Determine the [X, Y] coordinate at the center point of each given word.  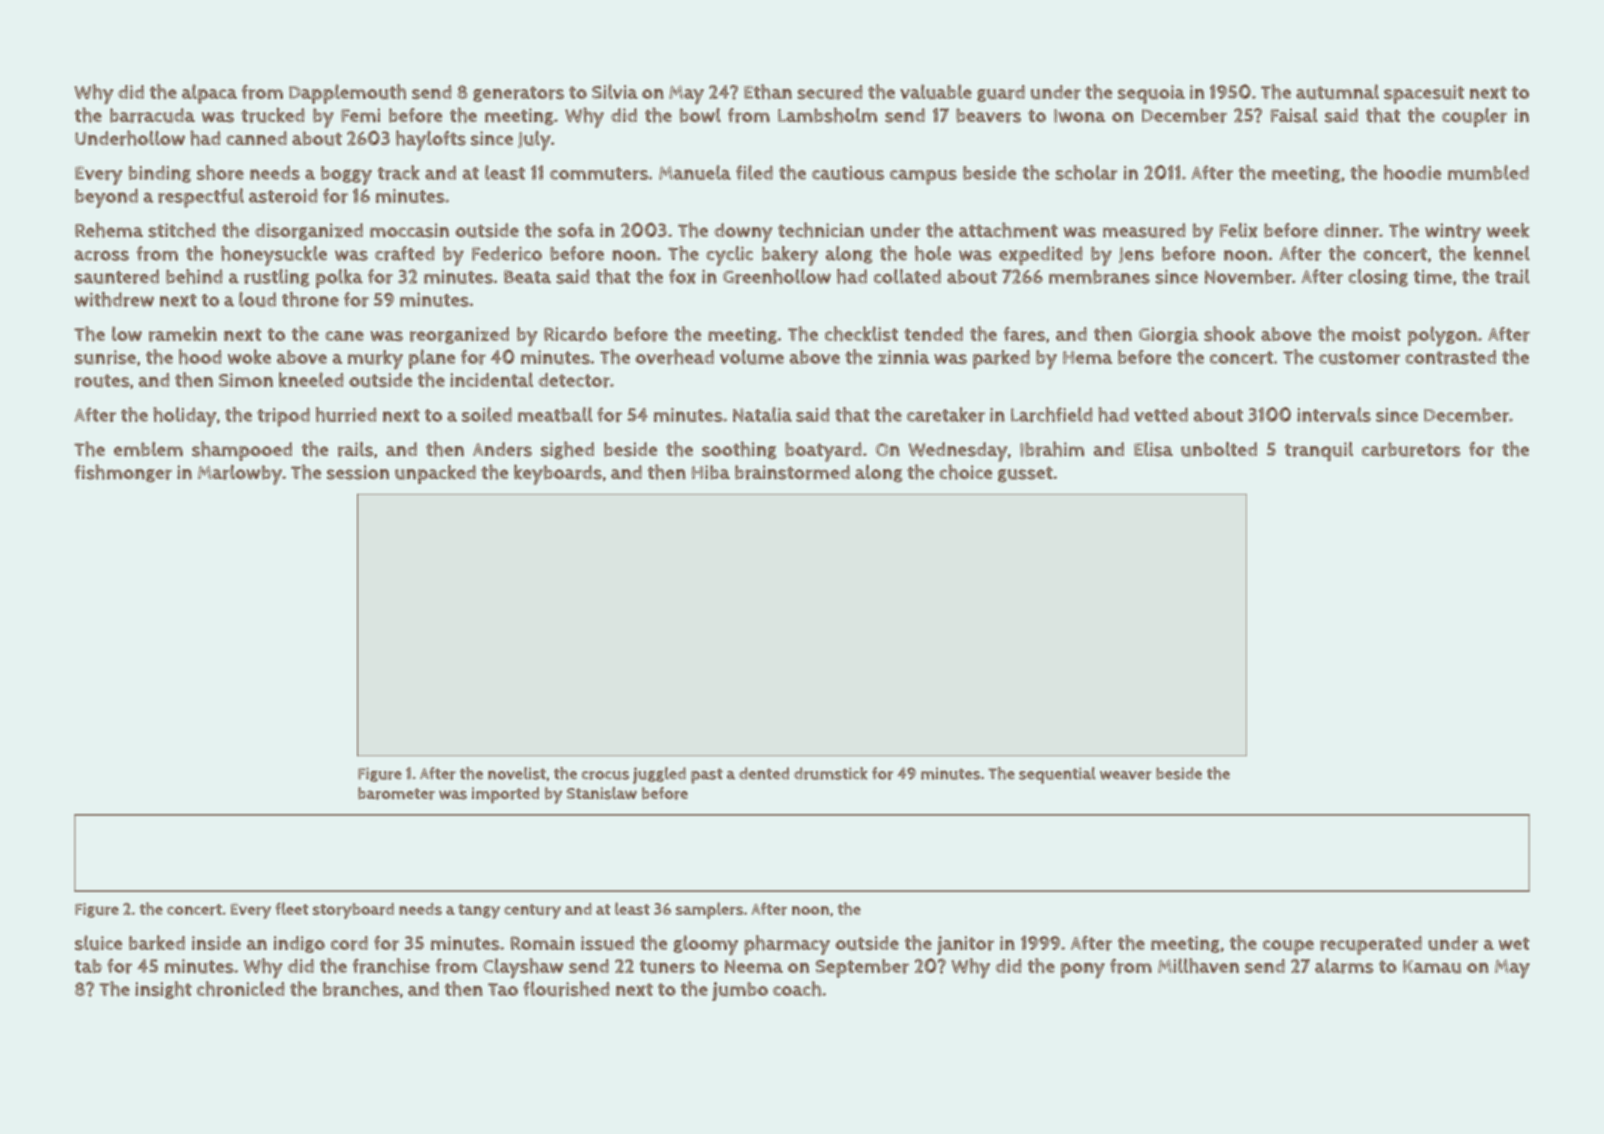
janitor [965, 945]
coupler [1474, 117]
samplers [709, 910]
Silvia [615, 91]
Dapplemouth [347, 94]
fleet [291, 908]
